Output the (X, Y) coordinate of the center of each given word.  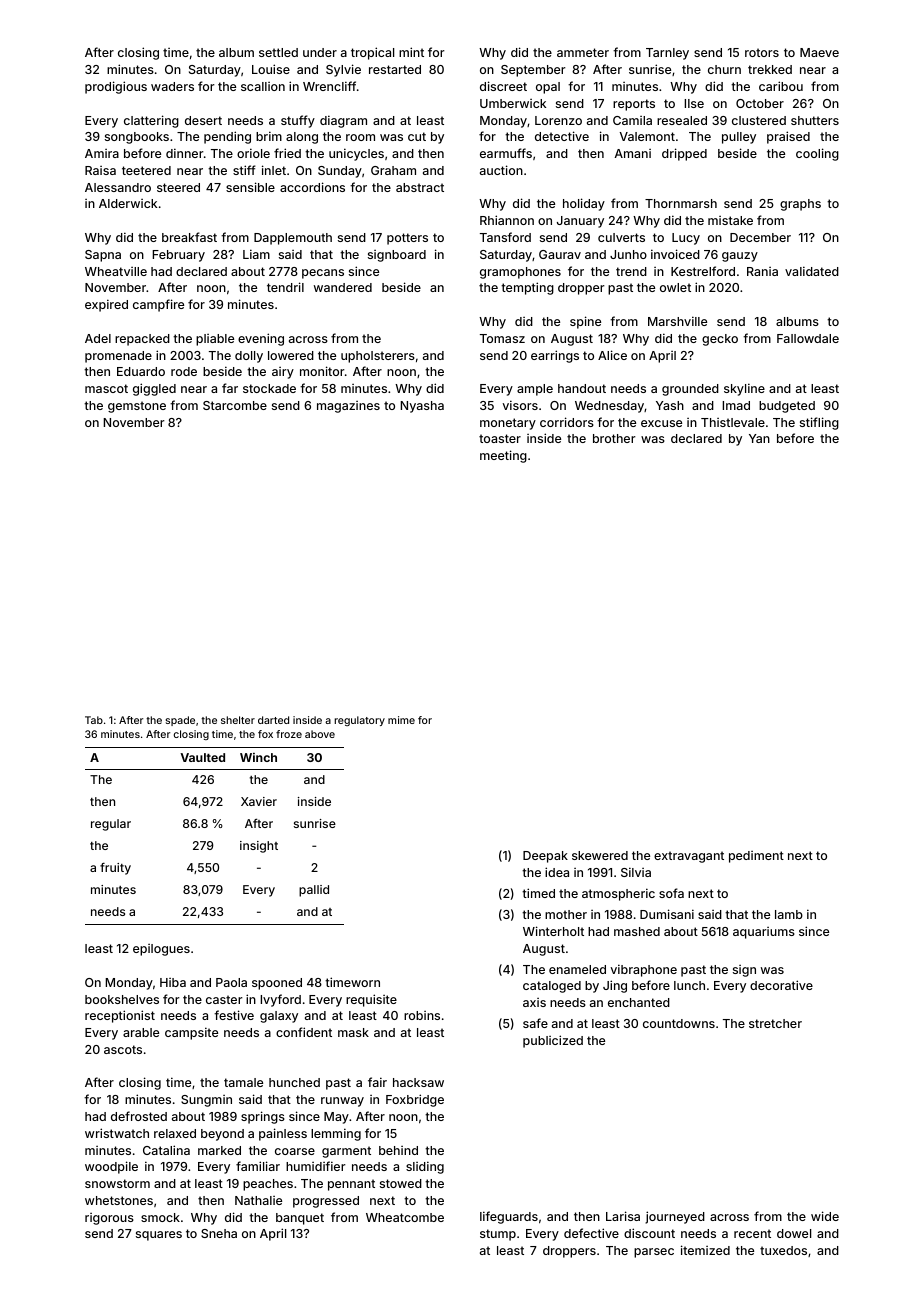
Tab (94, 720)
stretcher (775, 1023)
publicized (553, 1041)
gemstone (137, 407)
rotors (762, 52)
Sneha (219, 1233)
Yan (759, 438)
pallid (314, 891)
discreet (503, 86)
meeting (503, 456)
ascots (123, 1049)
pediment (756, 857)
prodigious (116, 87)
